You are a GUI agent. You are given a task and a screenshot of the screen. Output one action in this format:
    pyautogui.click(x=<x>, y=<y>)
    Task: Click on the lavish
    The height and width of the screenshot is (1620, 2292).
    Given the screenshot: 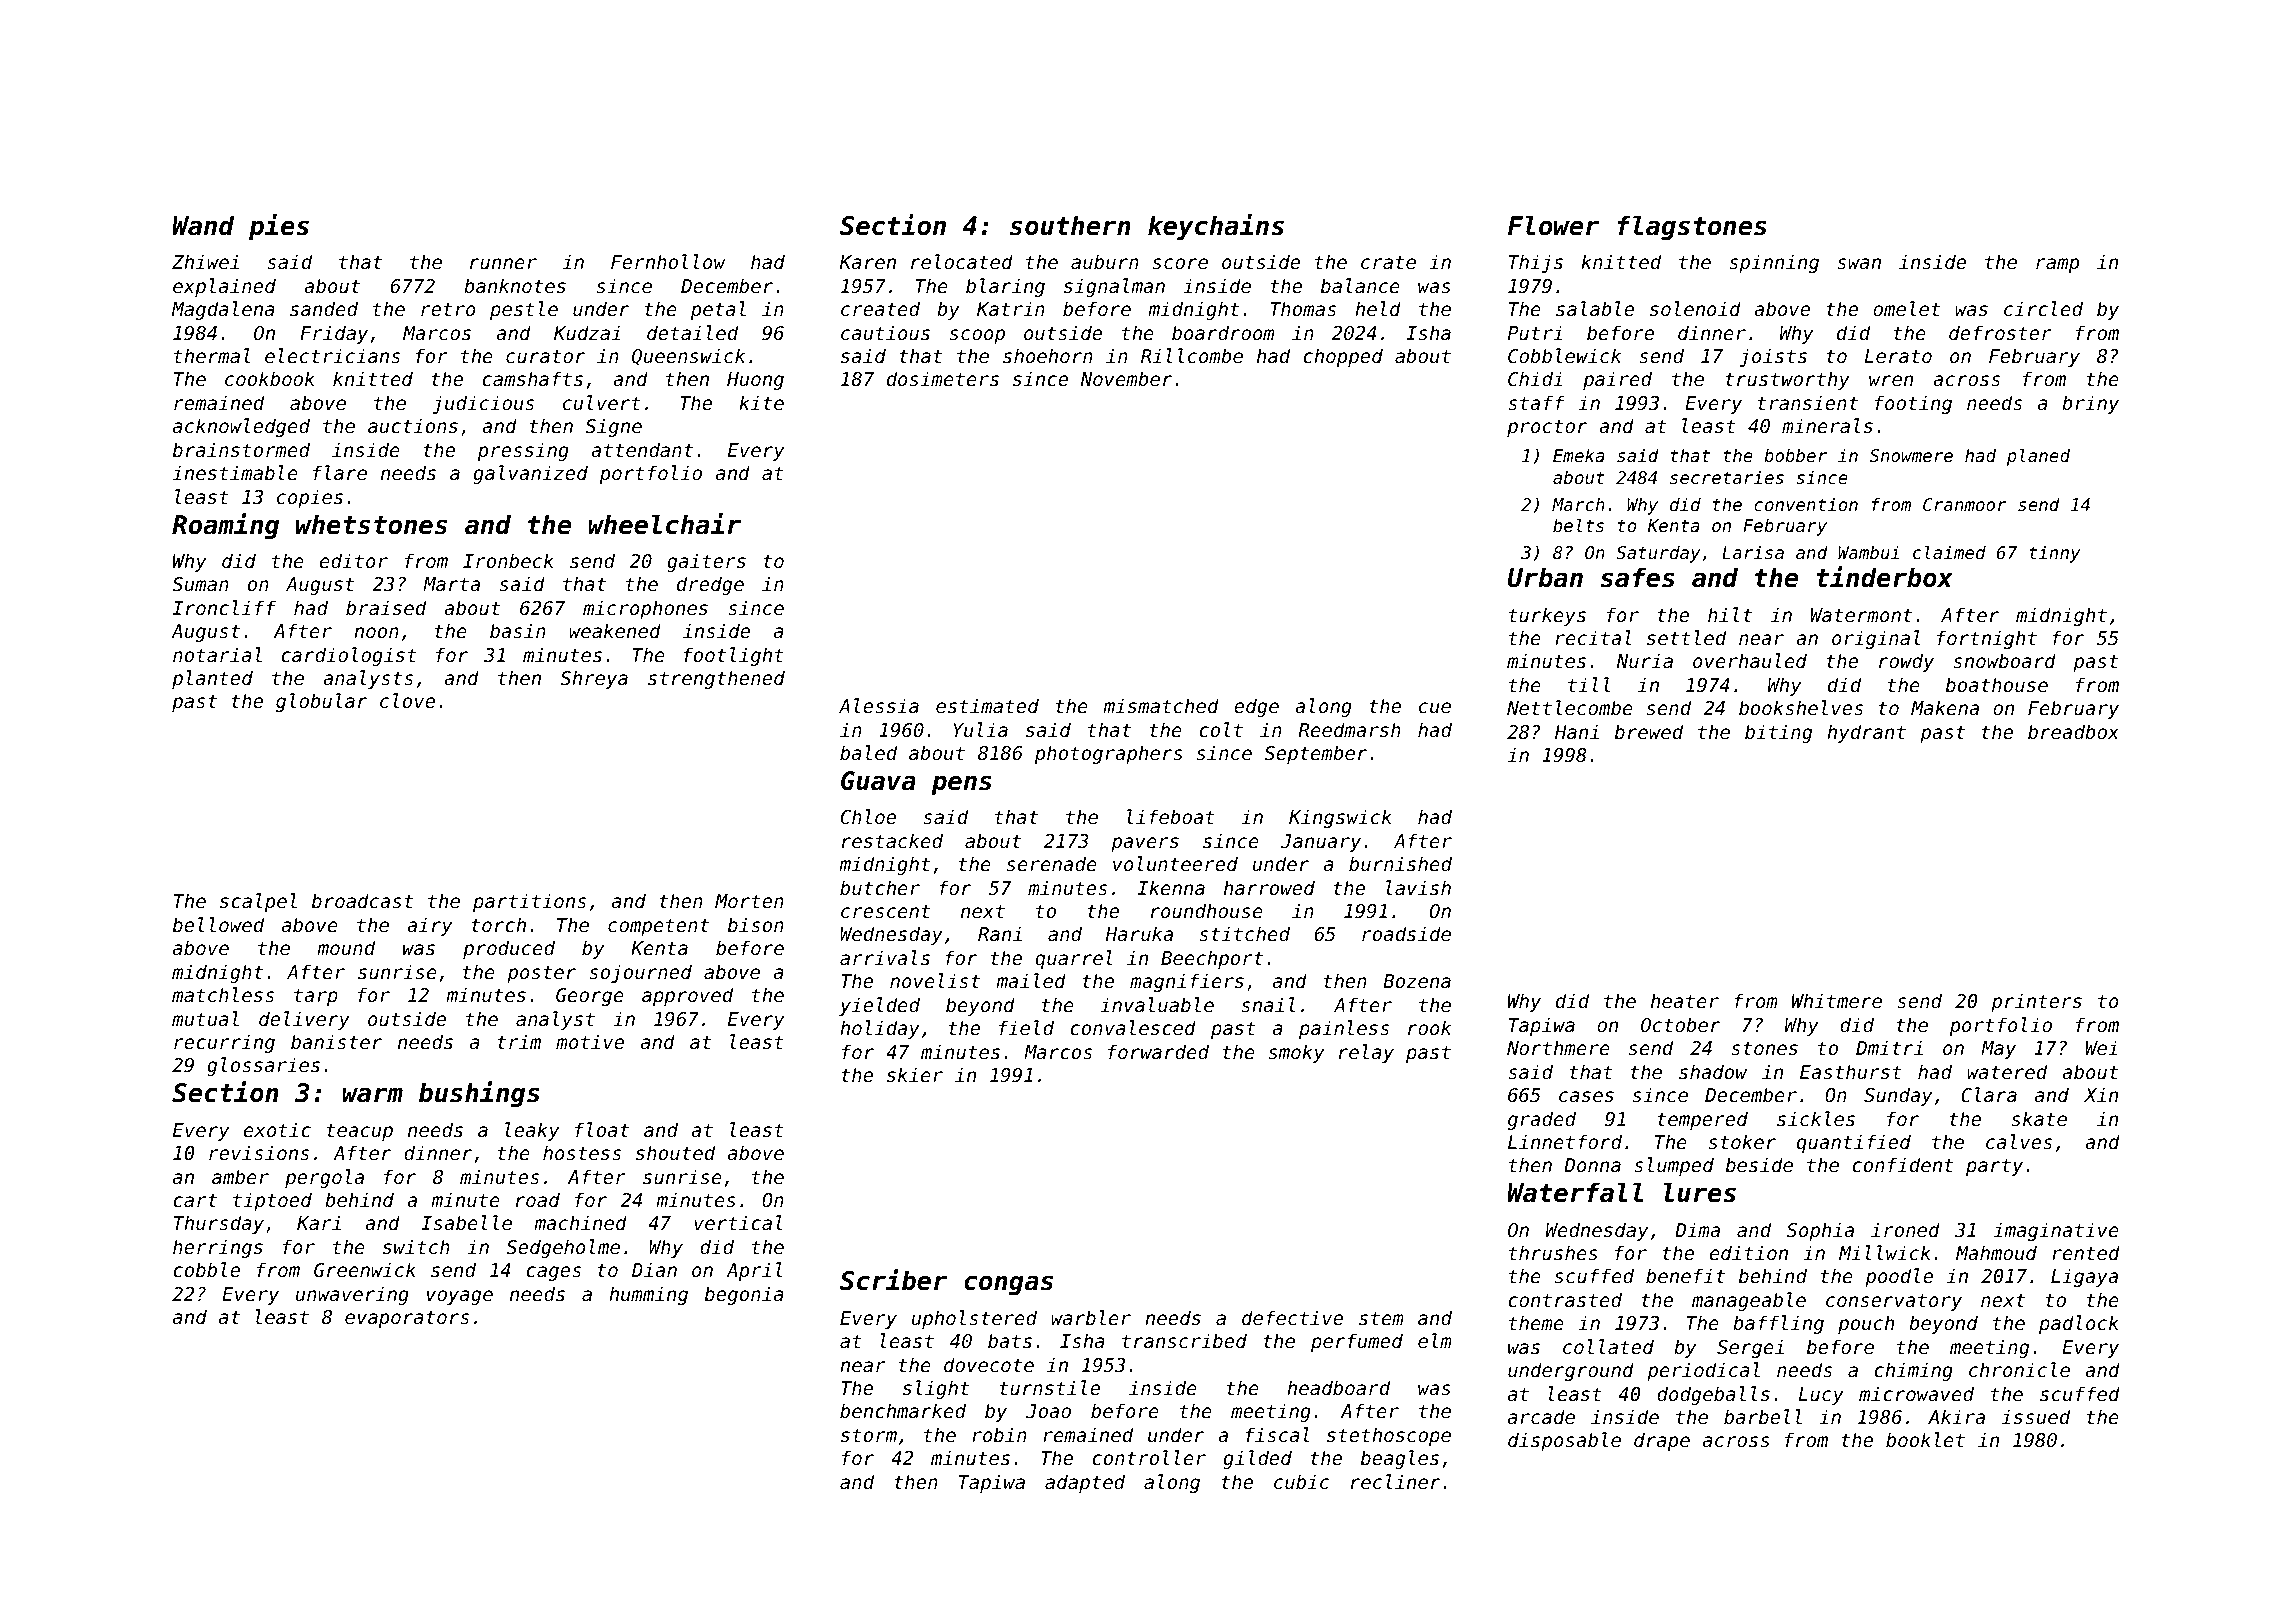 What is the action you would take?
    pyautogui.click(x=1418, y=887)
